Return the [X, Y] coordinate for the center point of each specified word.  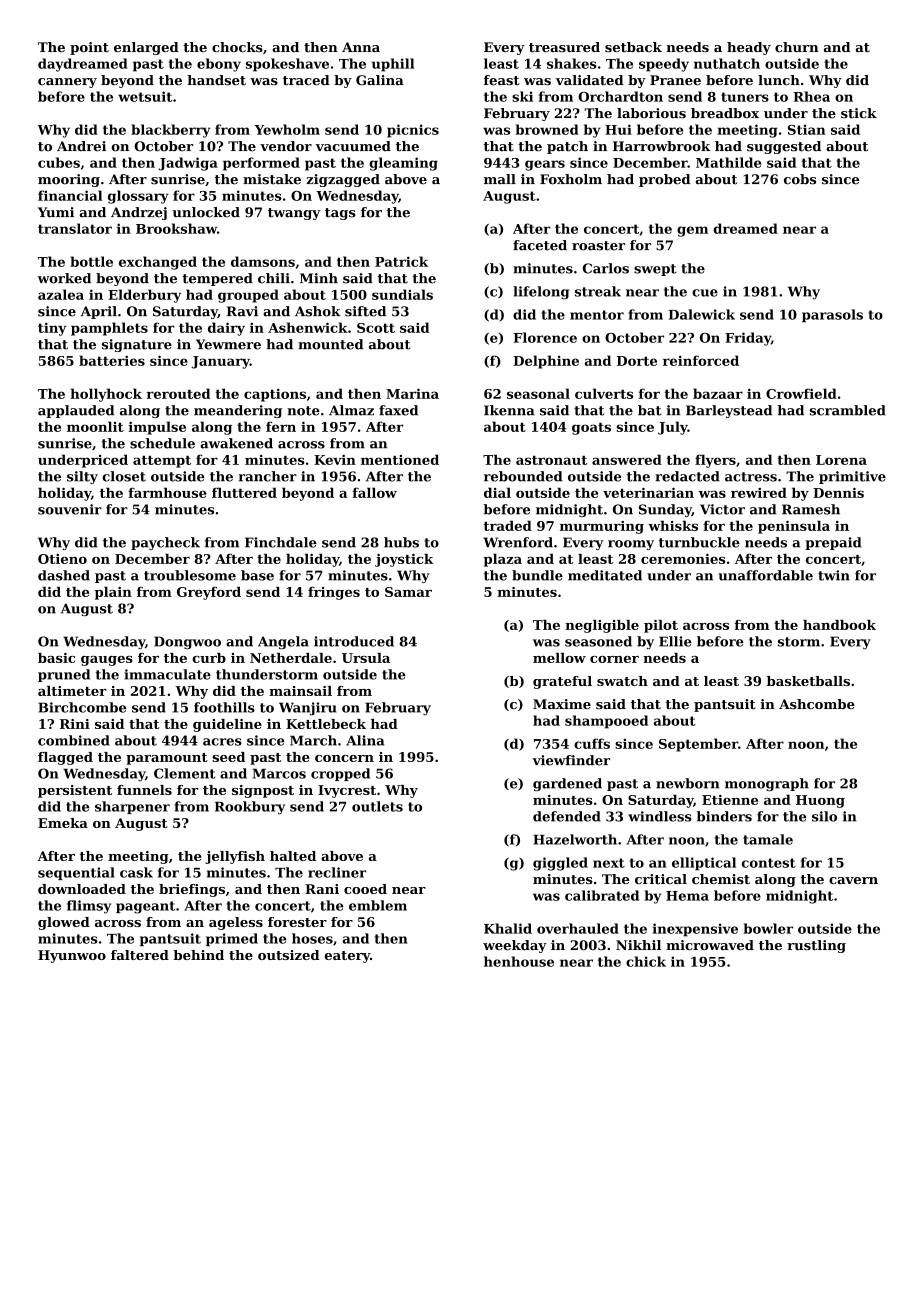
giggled [560, 864]
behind [199, 955]
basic [56, 658]
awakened [236, 443]
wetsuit [145, 96]
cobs [800, 179]
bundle [537, 575]
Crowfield [801, 393]
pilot [661, 626]
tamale [768, 839]
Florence [545, 337]
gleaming [403, 164]
